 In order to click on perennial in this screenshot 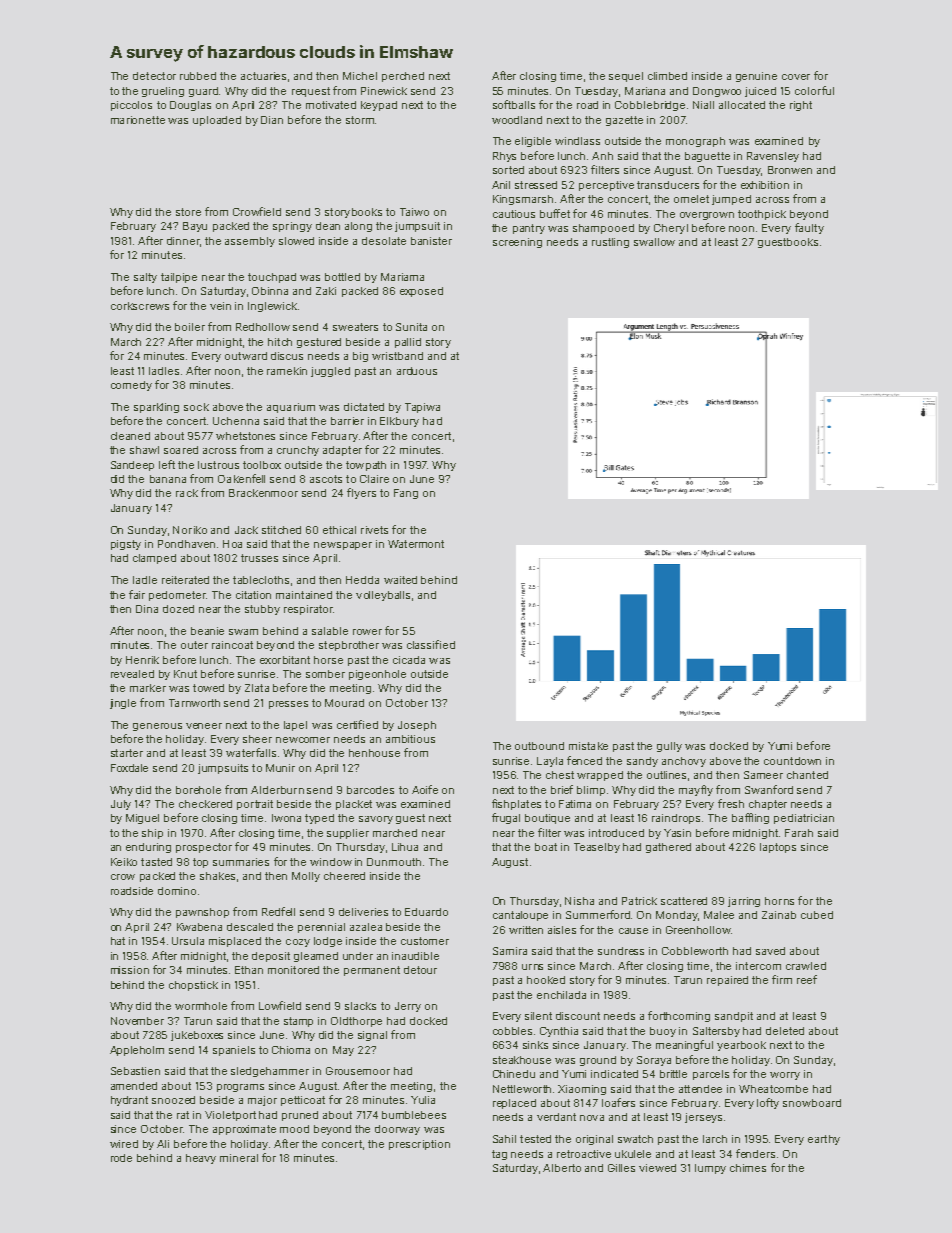, I will do `click(321, 928)`.
